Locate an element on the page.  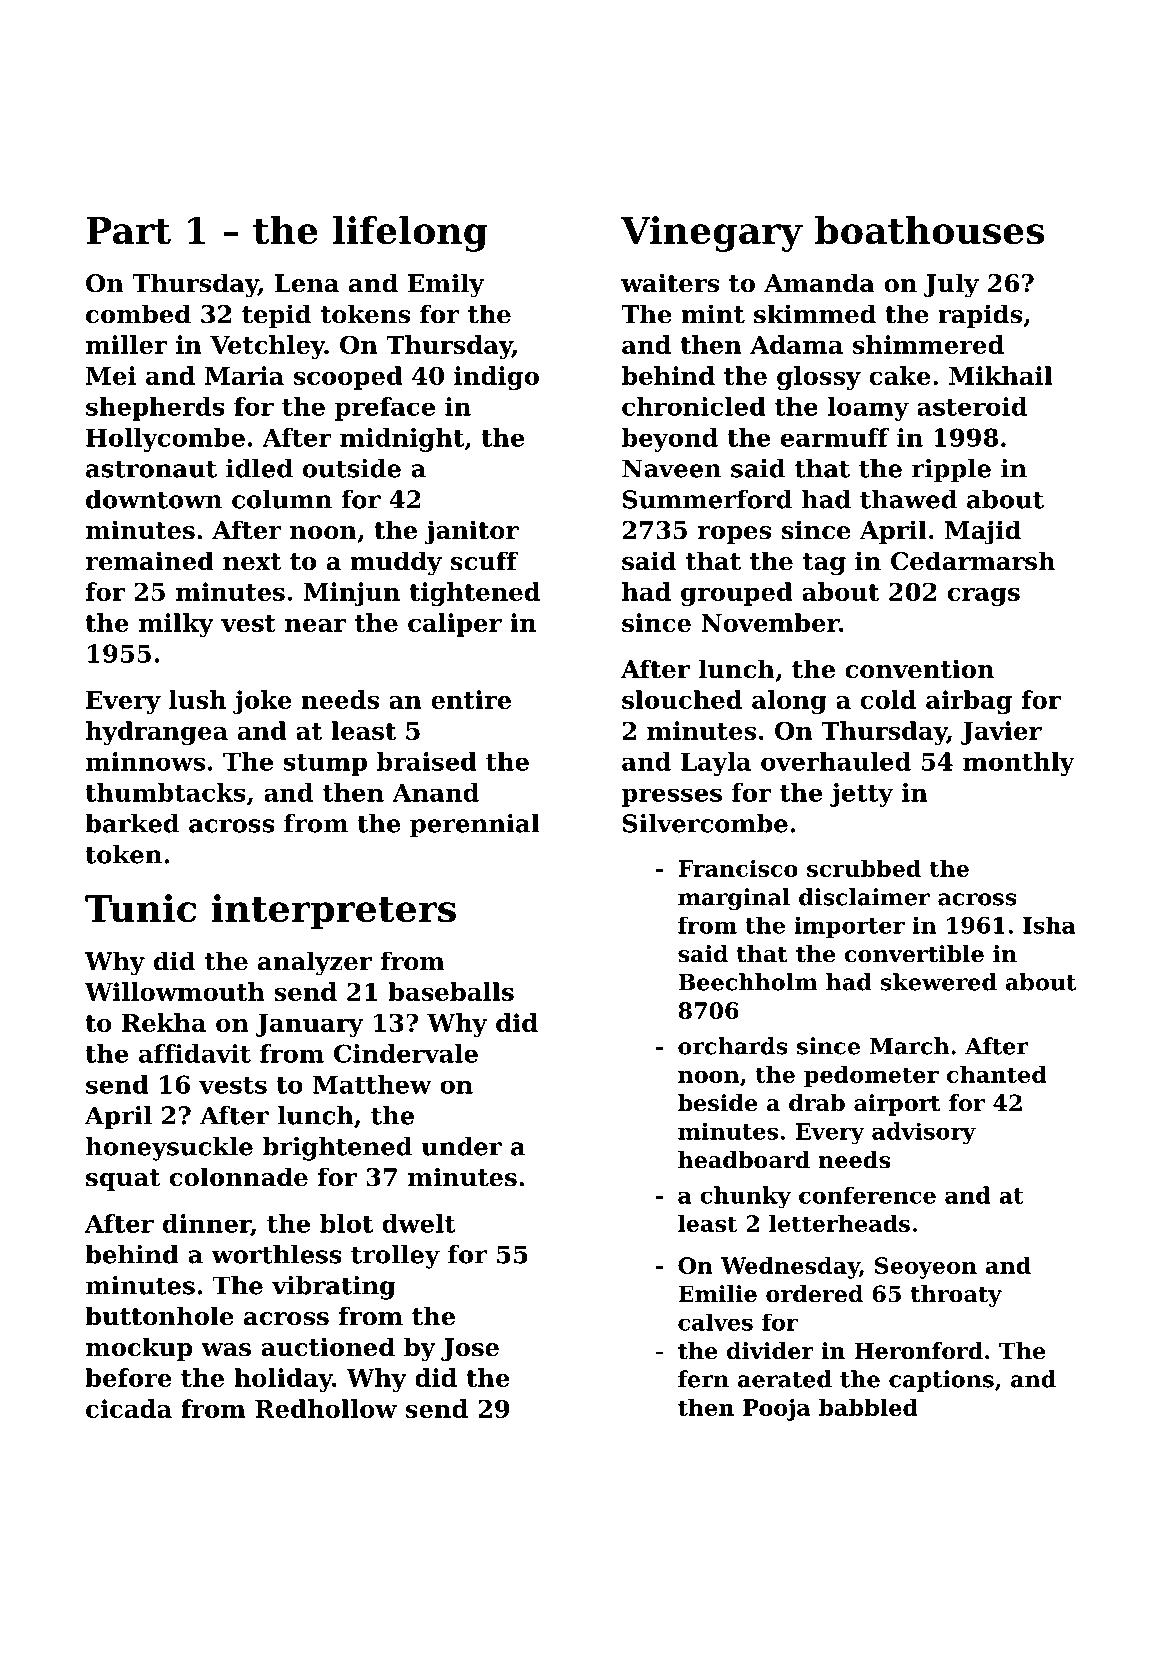
babbled is located at coordinates (868, 1407).
